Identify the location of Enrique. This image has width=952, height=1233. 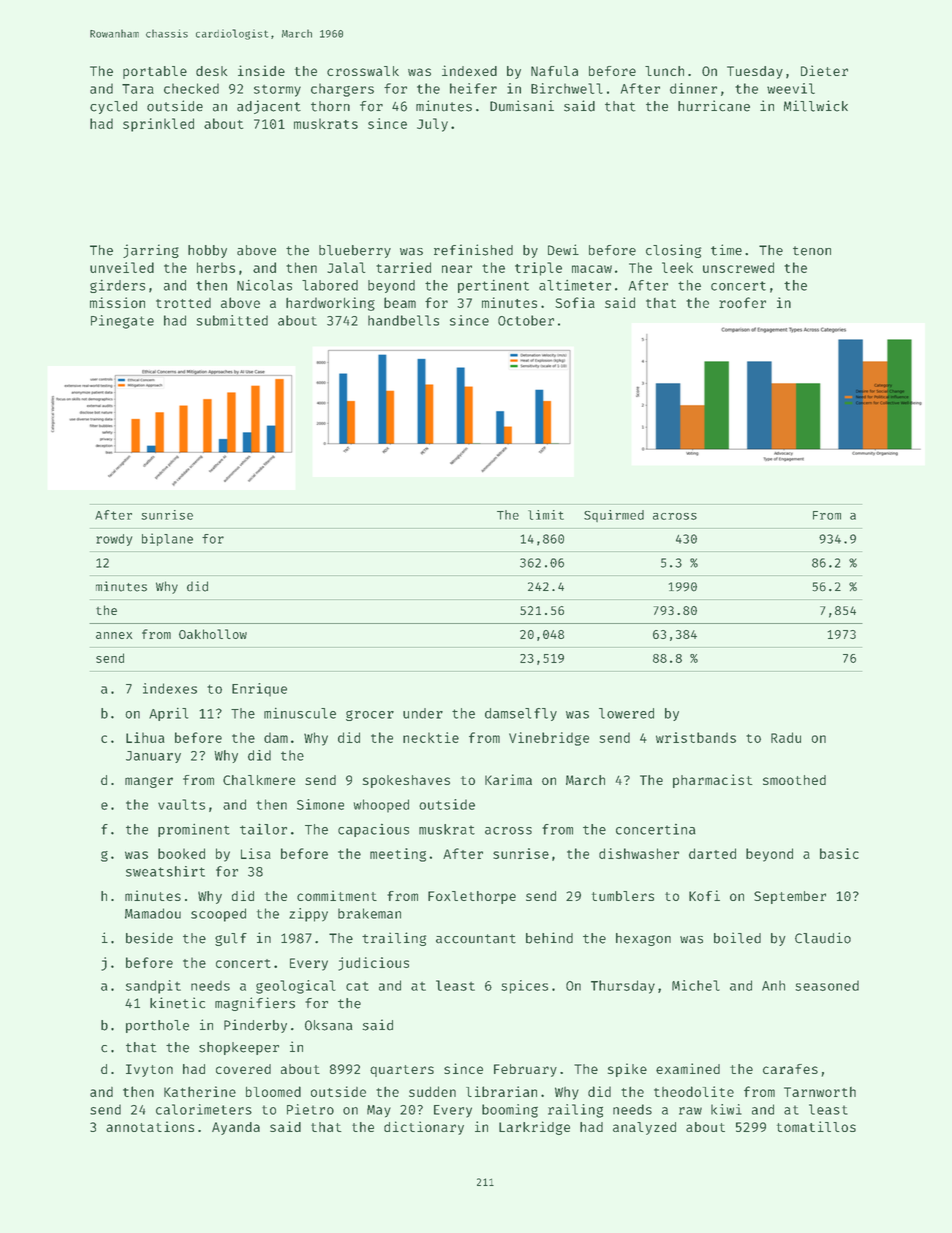
(259, 690).
